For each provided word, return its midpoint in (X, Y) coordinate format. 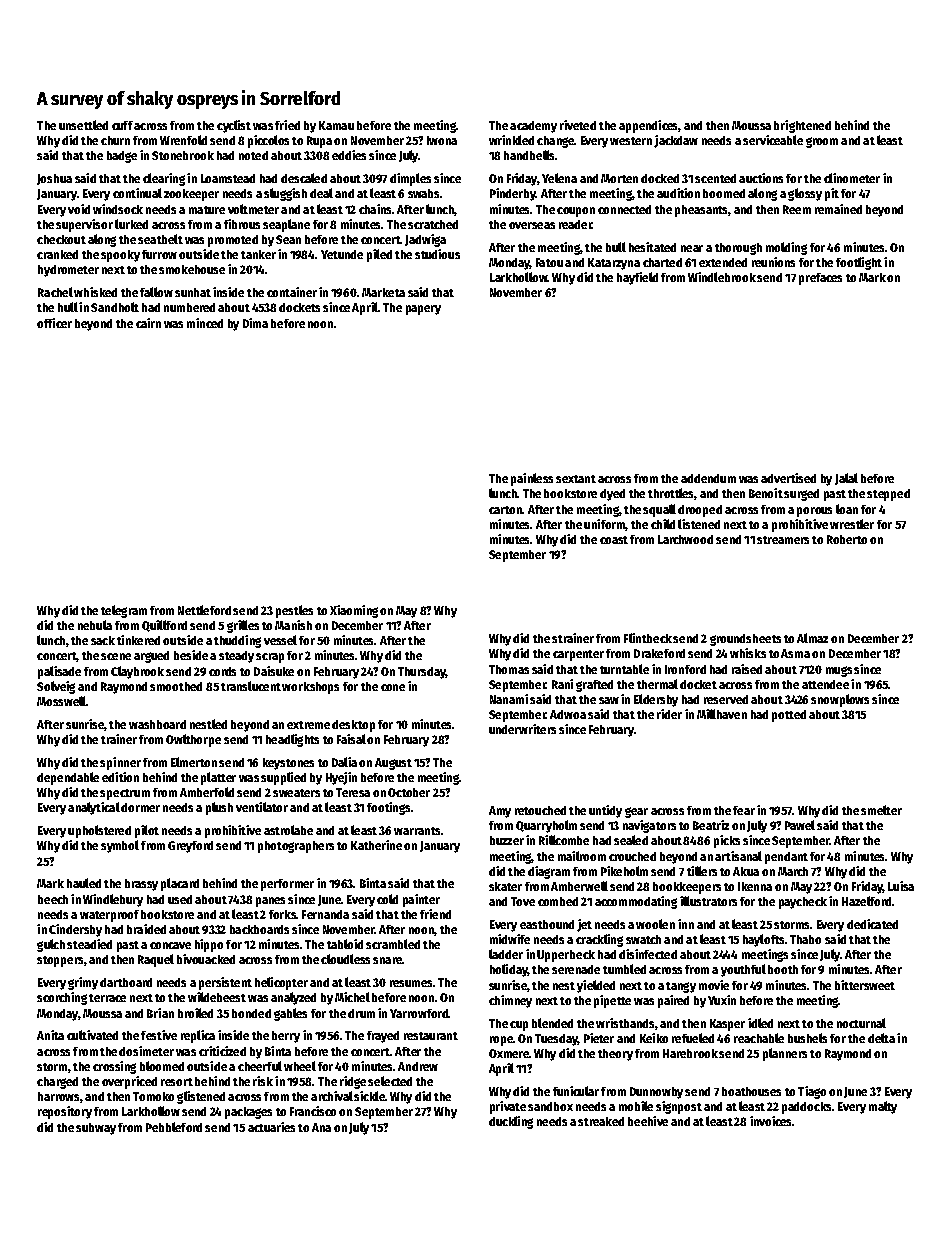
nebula (95, 625)
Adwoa (568, 714)
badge (122, 157)
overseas (532, 225)
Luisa (901, 886)
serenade (576, 969)
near (692, 248)
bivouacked (206, 959)
